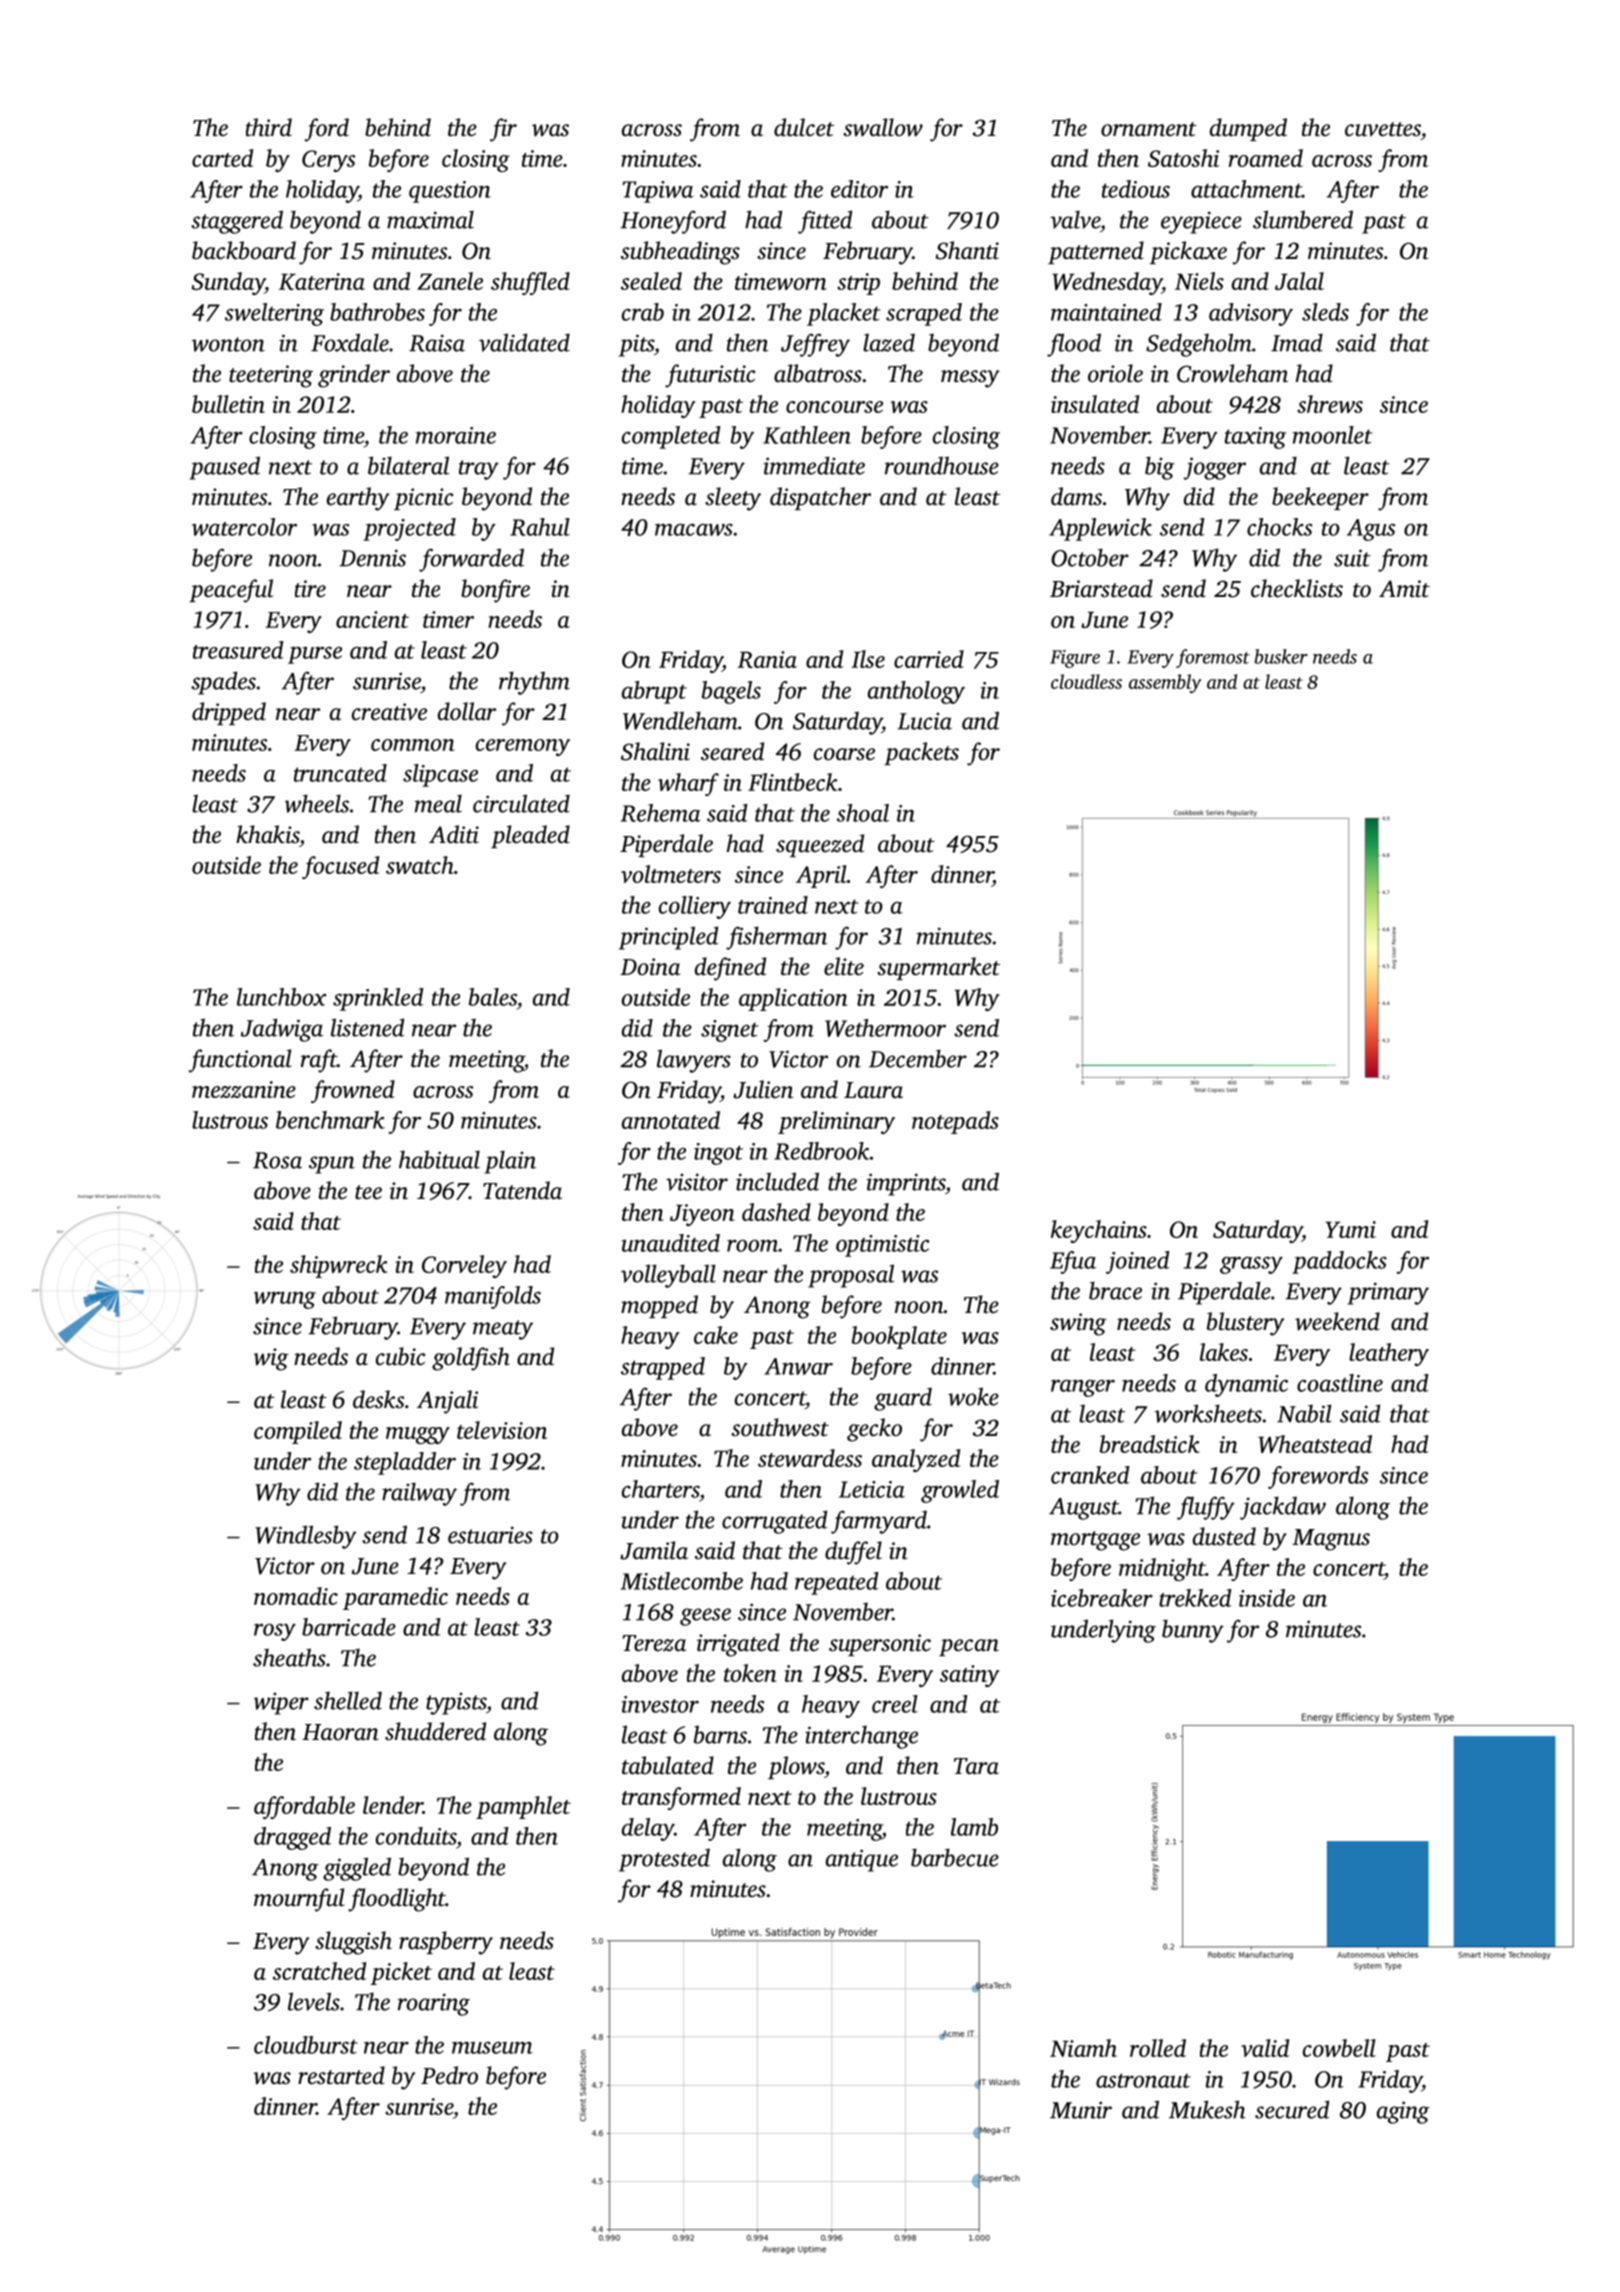 The width and height of the screenshot is (1620, 2292). Describe the element at coordinates (1246, 1385) in the screenshot. I see `dynamic` at that location.
